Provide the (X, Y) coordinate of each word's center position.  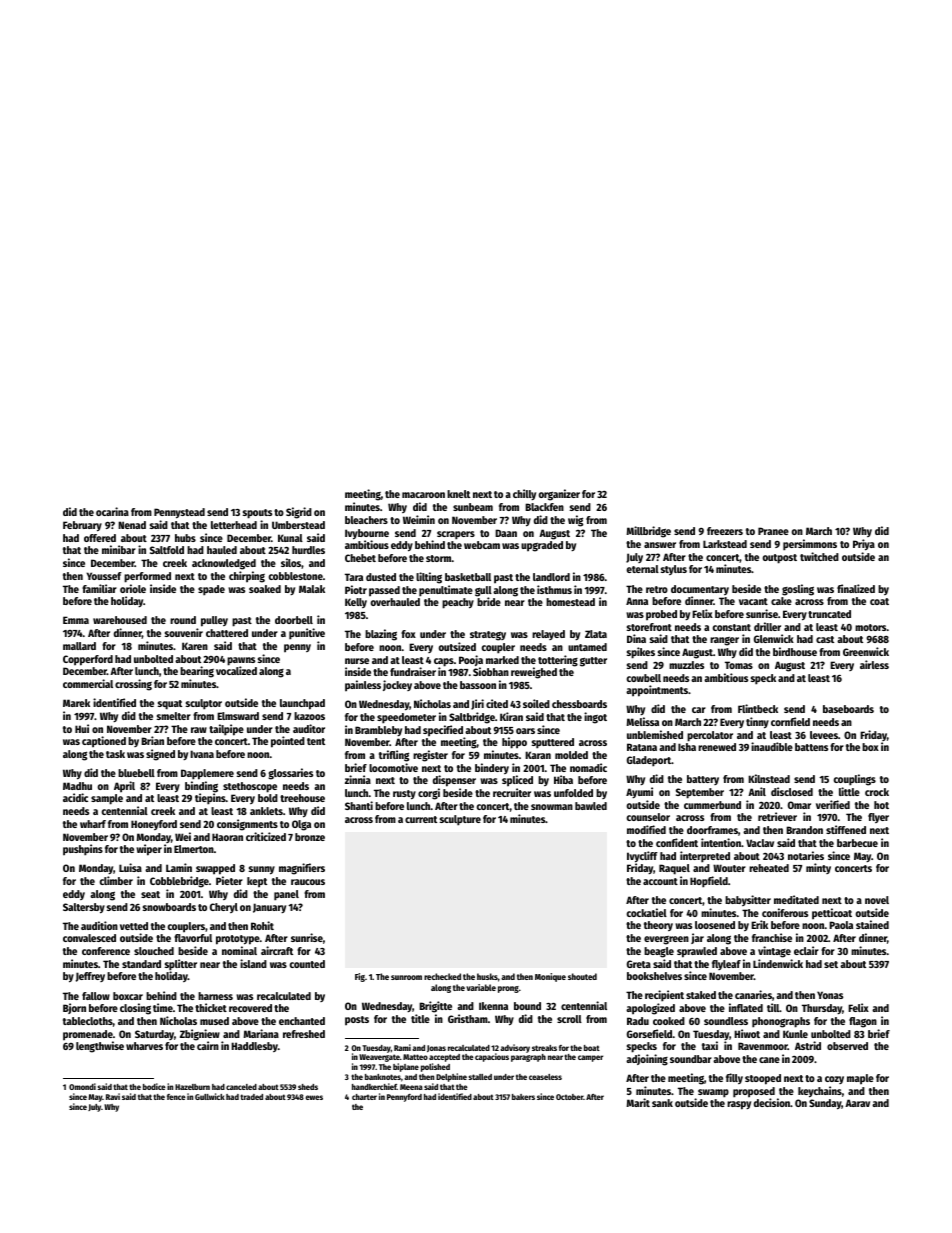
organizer (559, 495)
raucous (308, 882)
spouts (257, 514)
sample (107, 799)
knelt (458, 494)
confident (677, 842)
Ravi (113, 1096)
